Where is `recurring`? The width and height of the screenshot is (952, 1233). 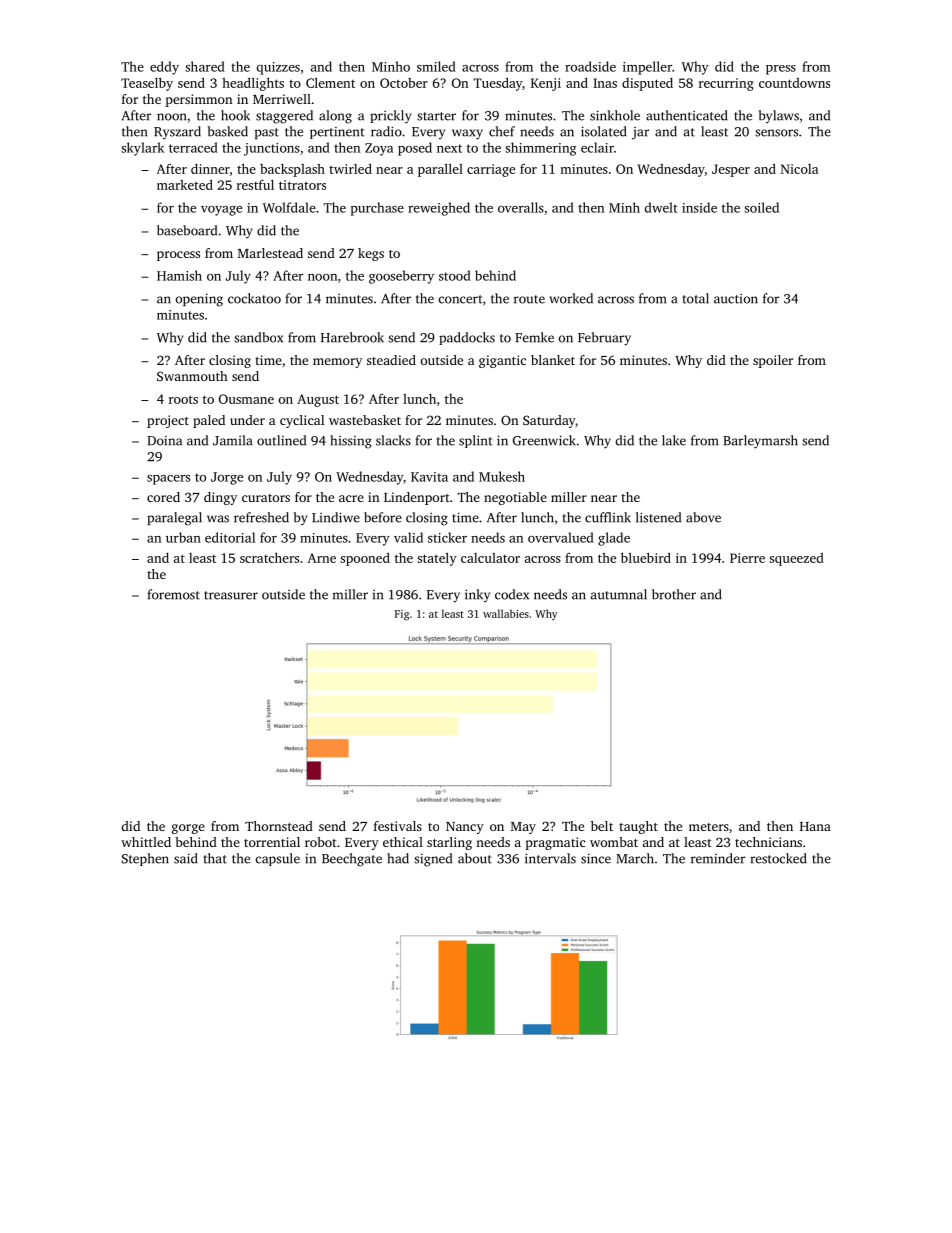 recurring is located at coordinates (726, 84).
